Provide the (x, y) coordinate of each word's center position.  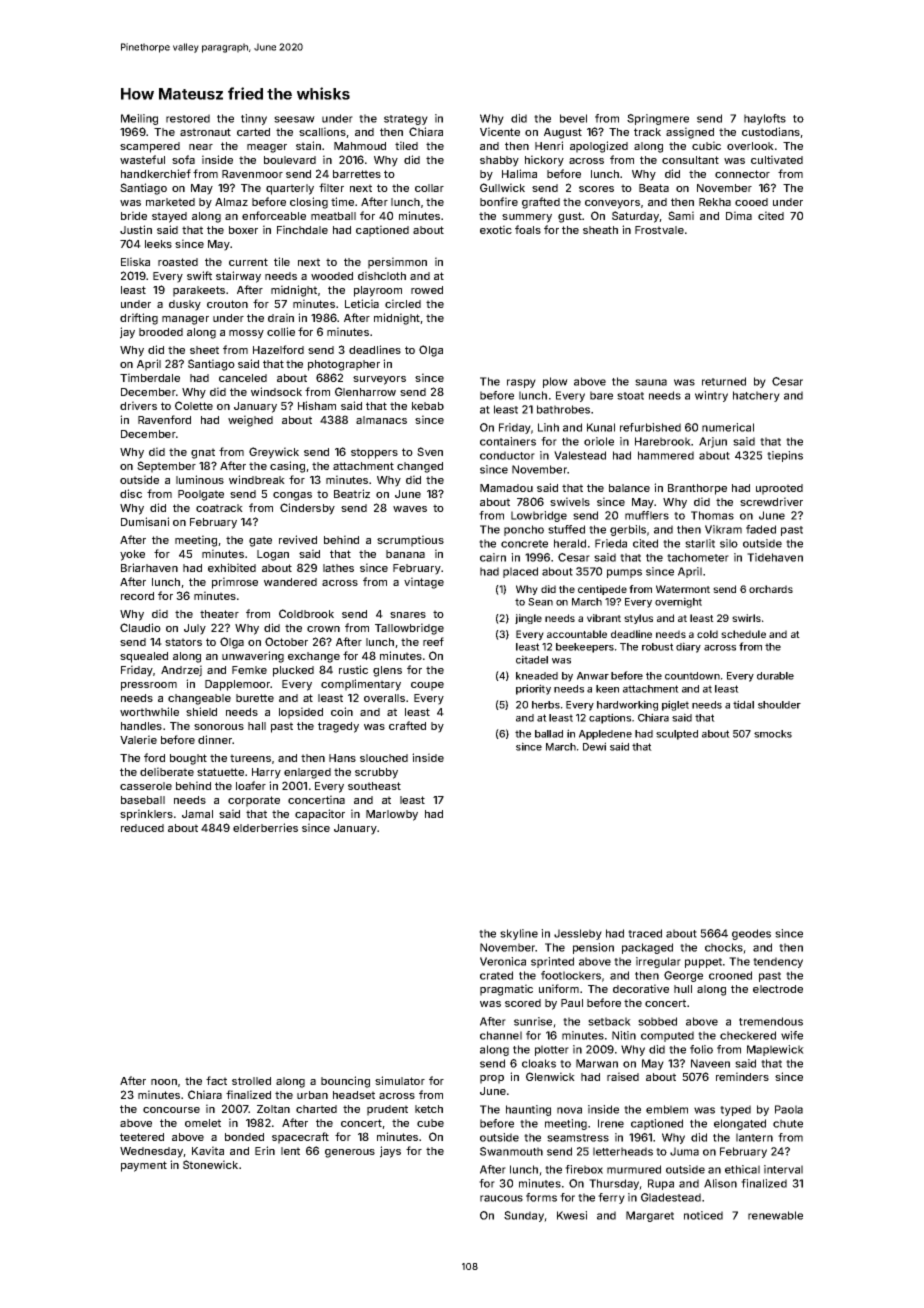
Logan (273, 555)
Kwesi (572, 1215)
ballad (549, 734)
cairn (493, 557)
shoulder (779, 705)
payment (144, 1166)
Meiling (139, 119)
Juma (684, 1151)
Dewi (594, 746)
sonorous (219, 727)
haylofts (765, 119)
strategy (406, 120)
